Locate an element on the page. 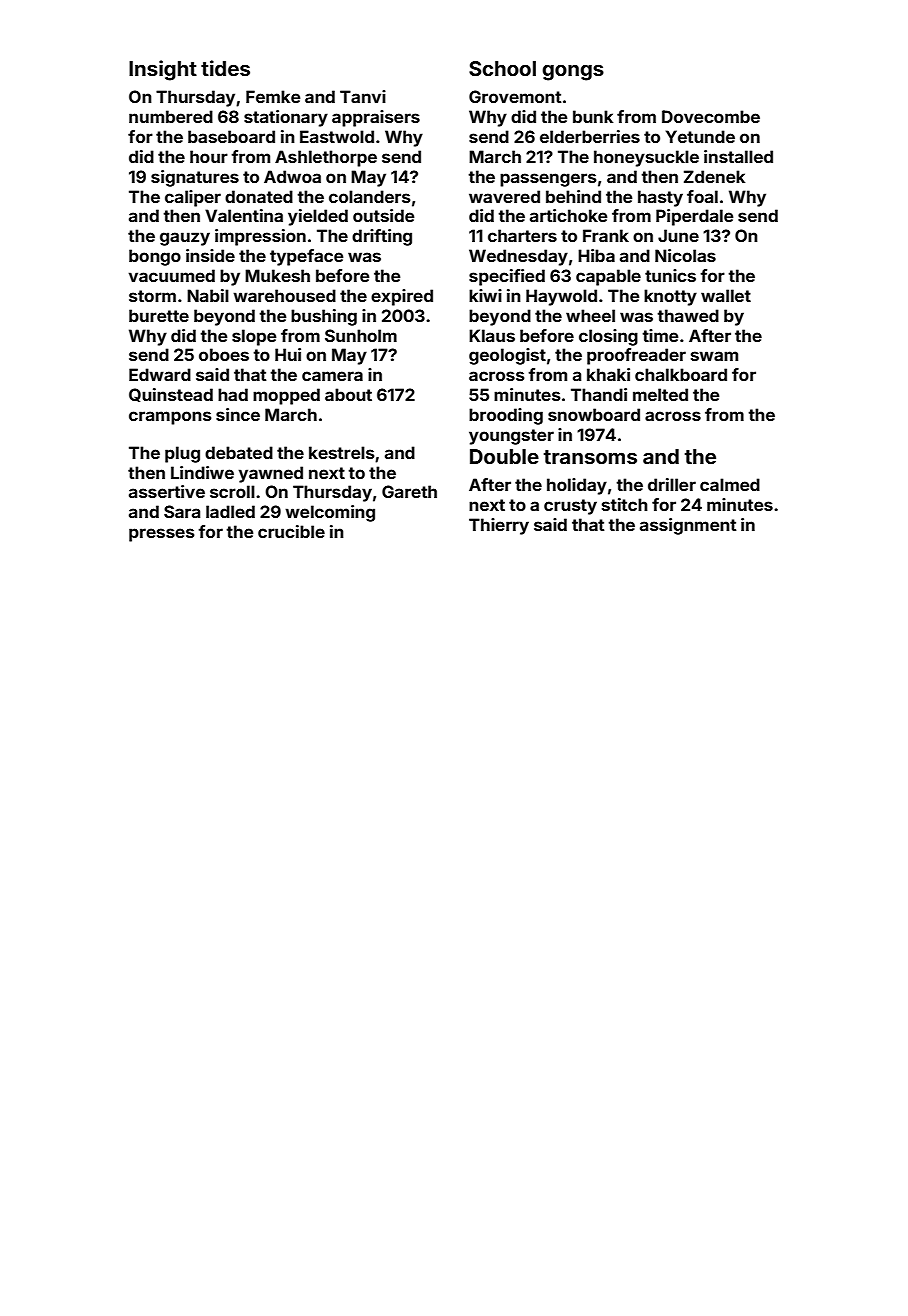  School is located at coordinates (502, 68).
